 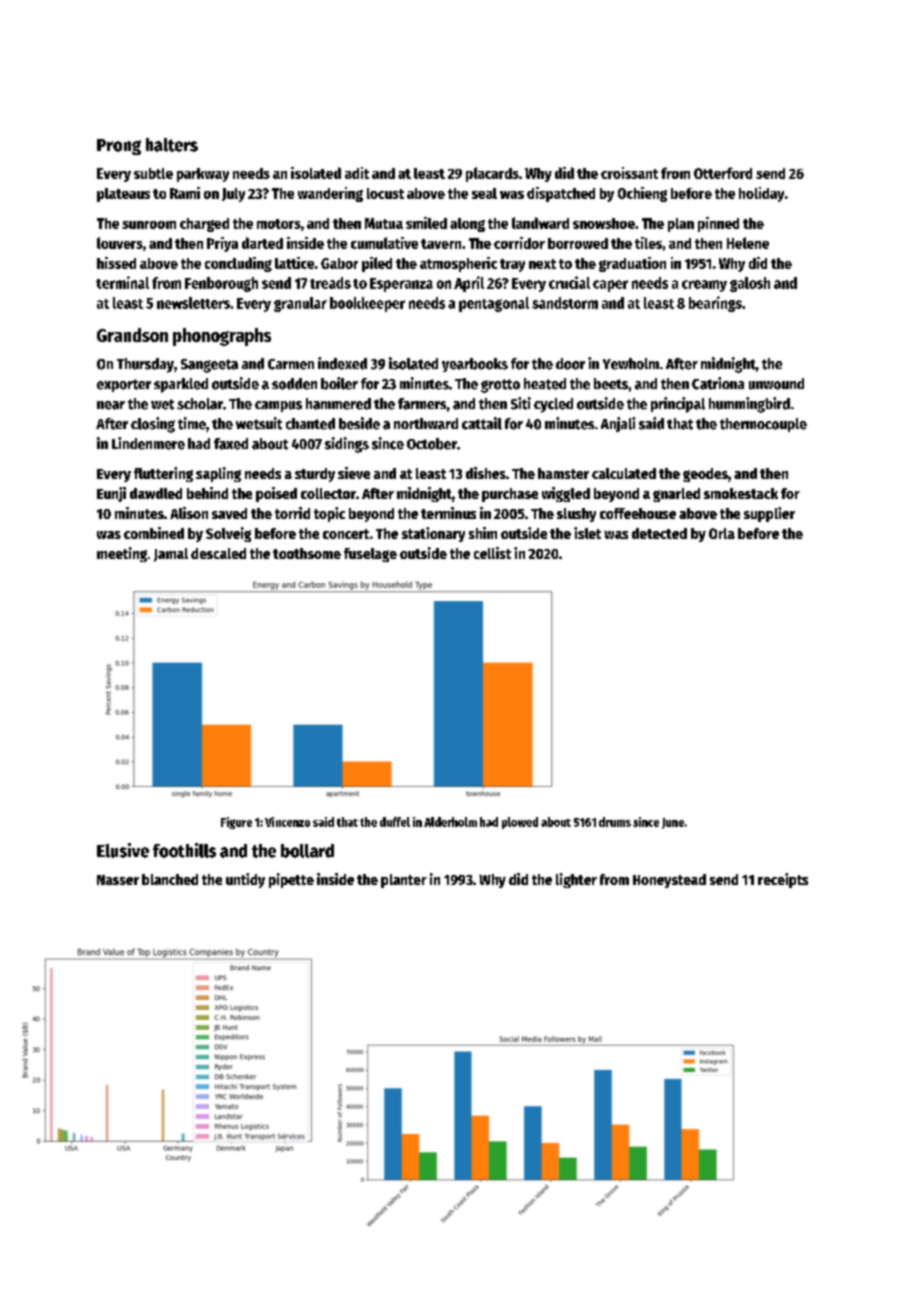 I want to click on plowed, so click(x=520, y=823).
